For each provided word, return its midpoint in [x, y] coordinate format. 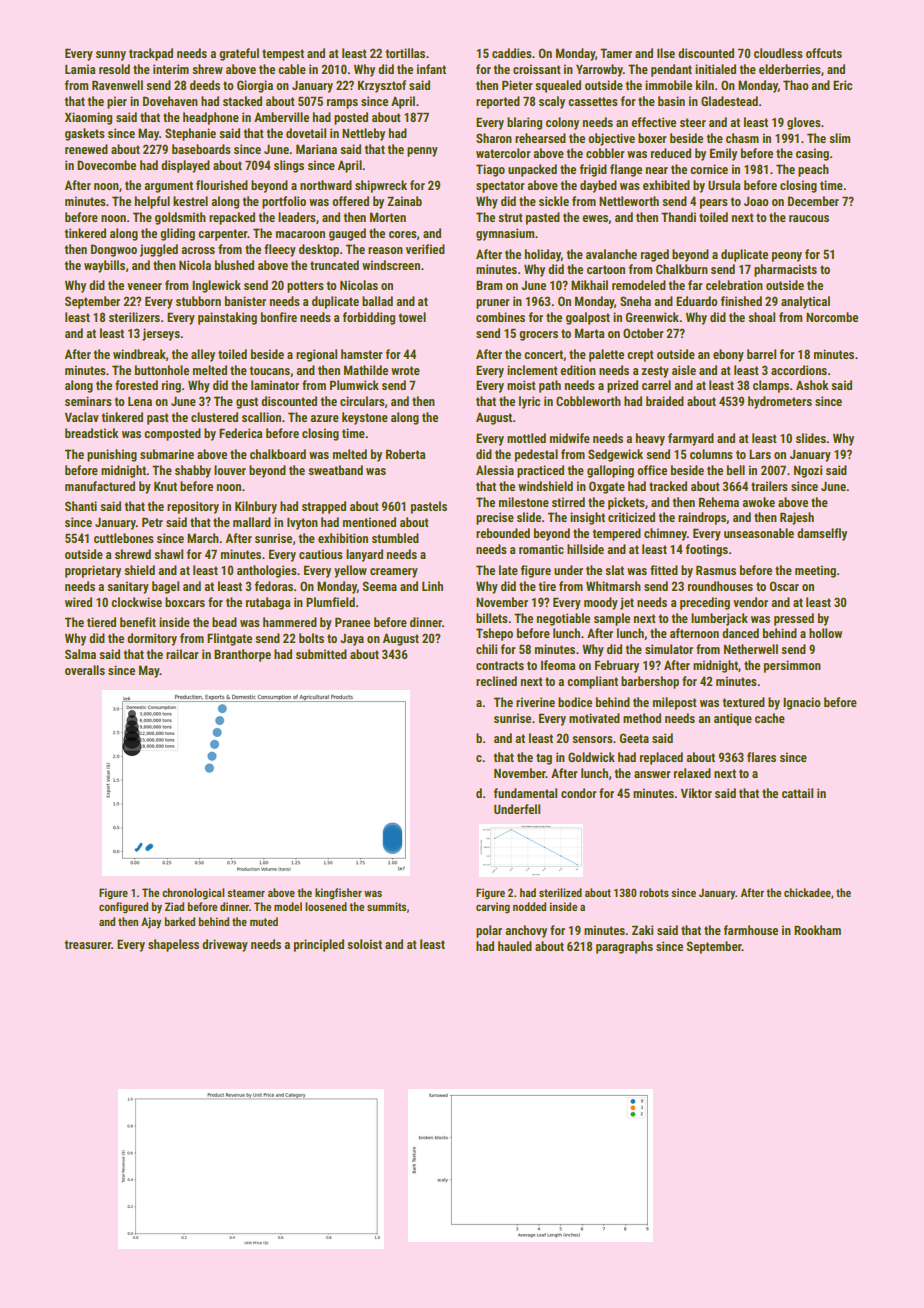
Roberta [405, 454]
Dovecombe [106, 165]
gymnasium [505, 234]
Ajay [151, 923]
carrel [656, 385]
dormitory [152, 639]
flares [761, 757]
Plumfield [330, 602]
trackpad [151, 54]
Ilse [666, 53]
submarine [167, 454]
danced [740, 633]
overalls [85, 670]
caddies [512, 53]
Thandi [678, 217]
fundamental [525, 793]
